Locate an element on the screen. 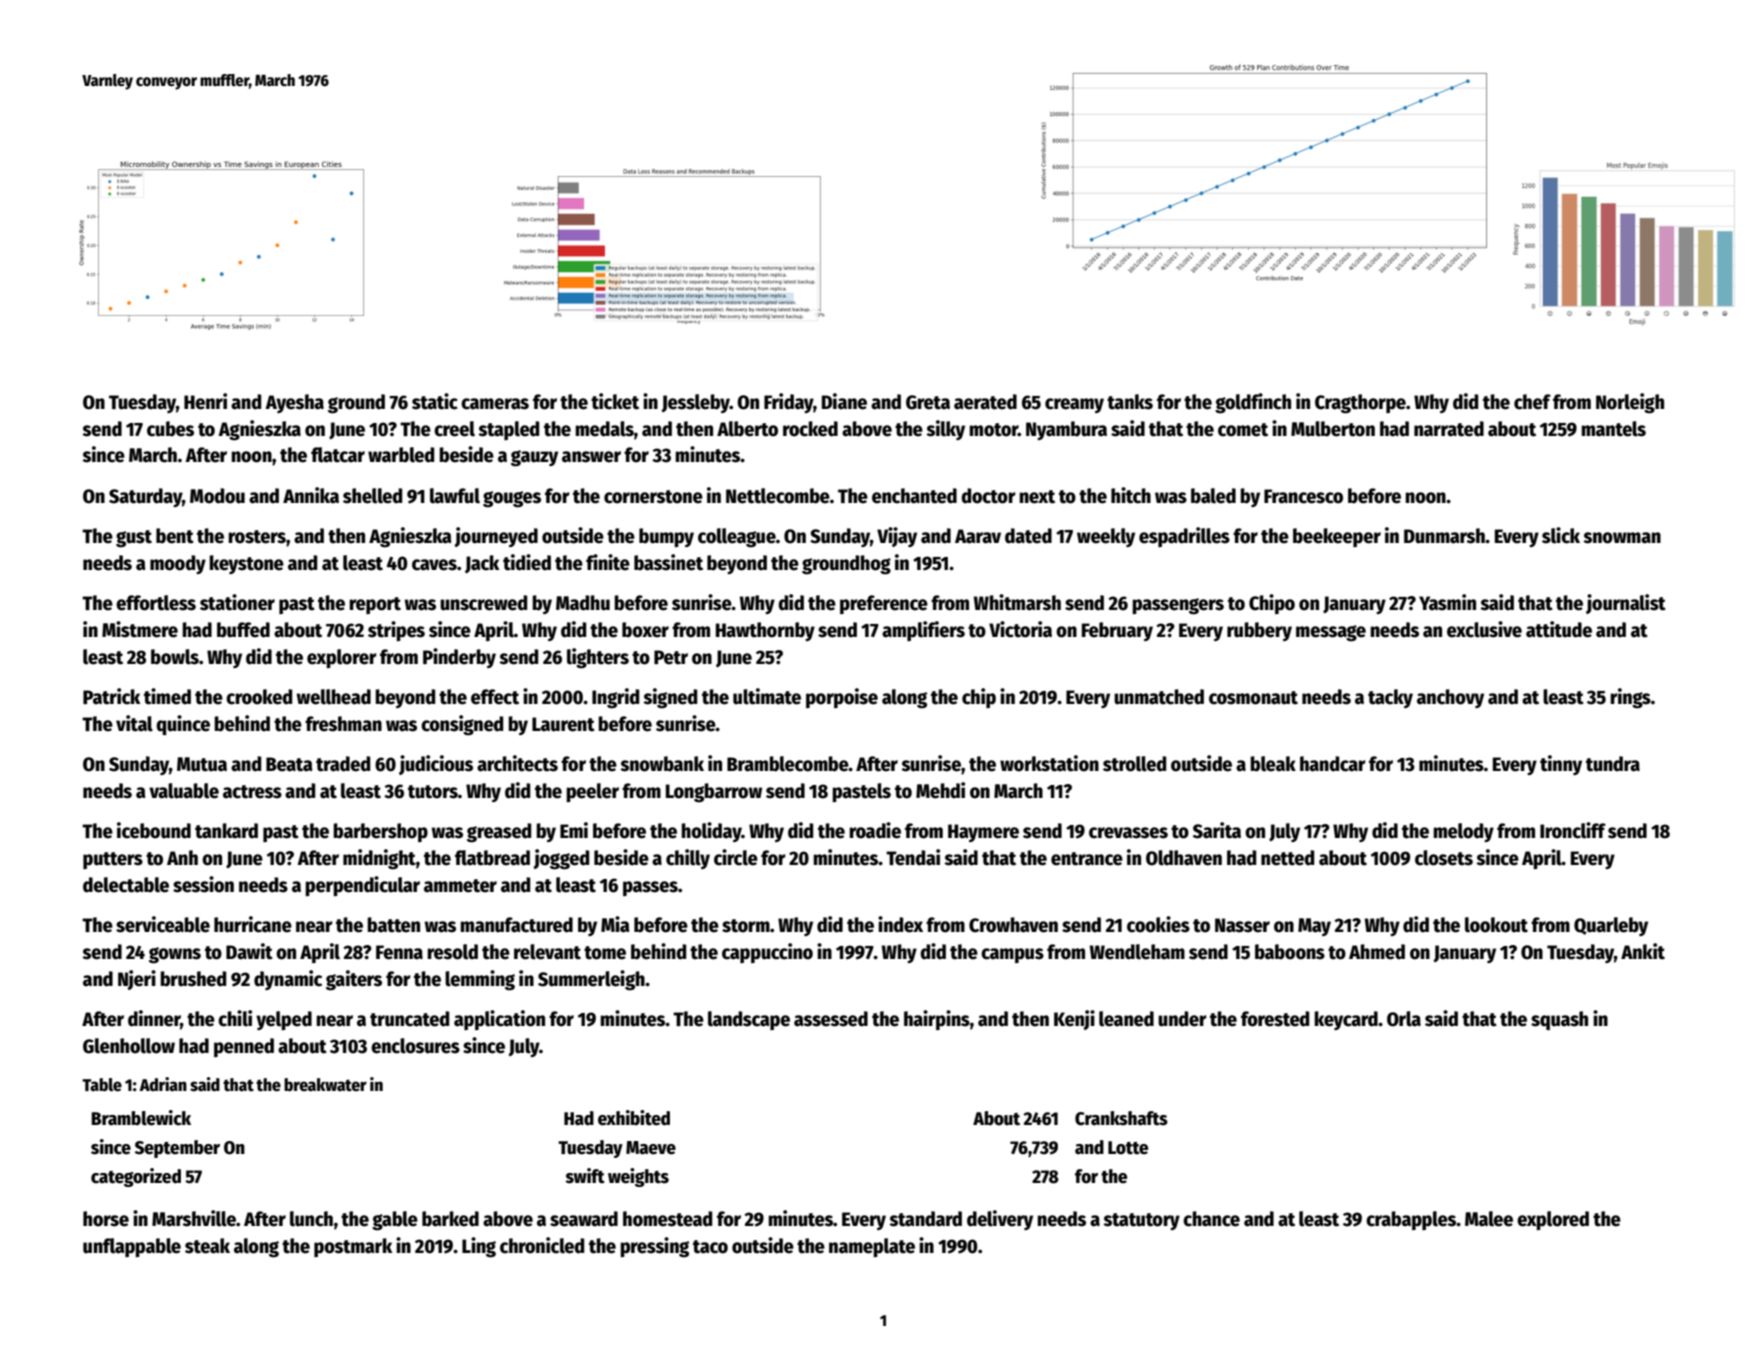 This screenshot has height=1360, width=1760. Ironcliff is located at coordinates (1573, 830).
